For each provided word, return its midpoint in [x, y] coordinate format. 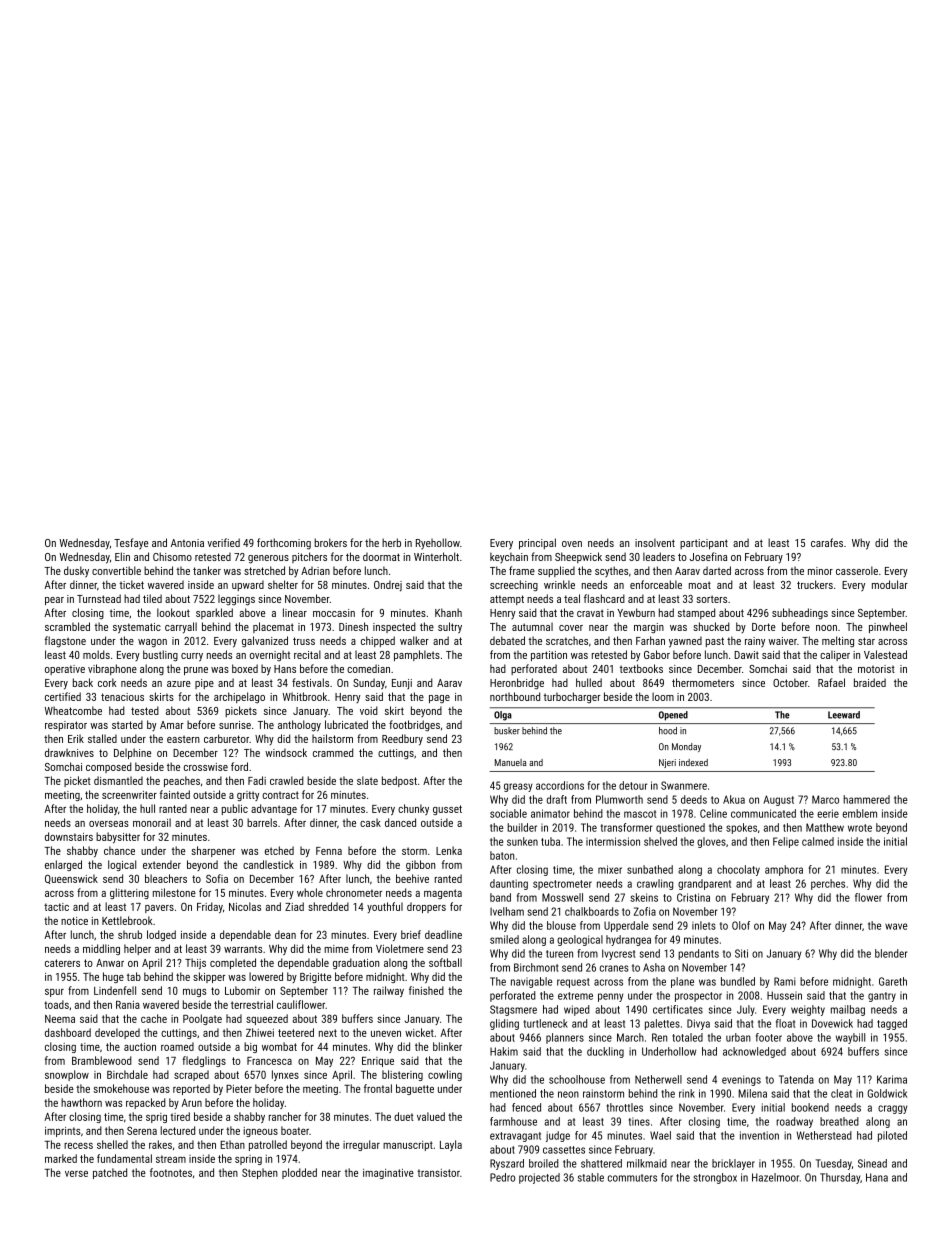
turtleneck [545, 1023]
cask [370, 822]
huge [113, 977]
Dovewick [832, 1023]
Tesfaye [131, 544]
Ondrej [388, 586]
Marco [825, 799]
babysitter [118, 837]
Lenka [449, 850]
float [785, 1023]
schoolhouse [577, 1079]
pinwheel [888, 627]
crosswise [206, 767]
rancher [285, 1116]
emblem [859, 813]
